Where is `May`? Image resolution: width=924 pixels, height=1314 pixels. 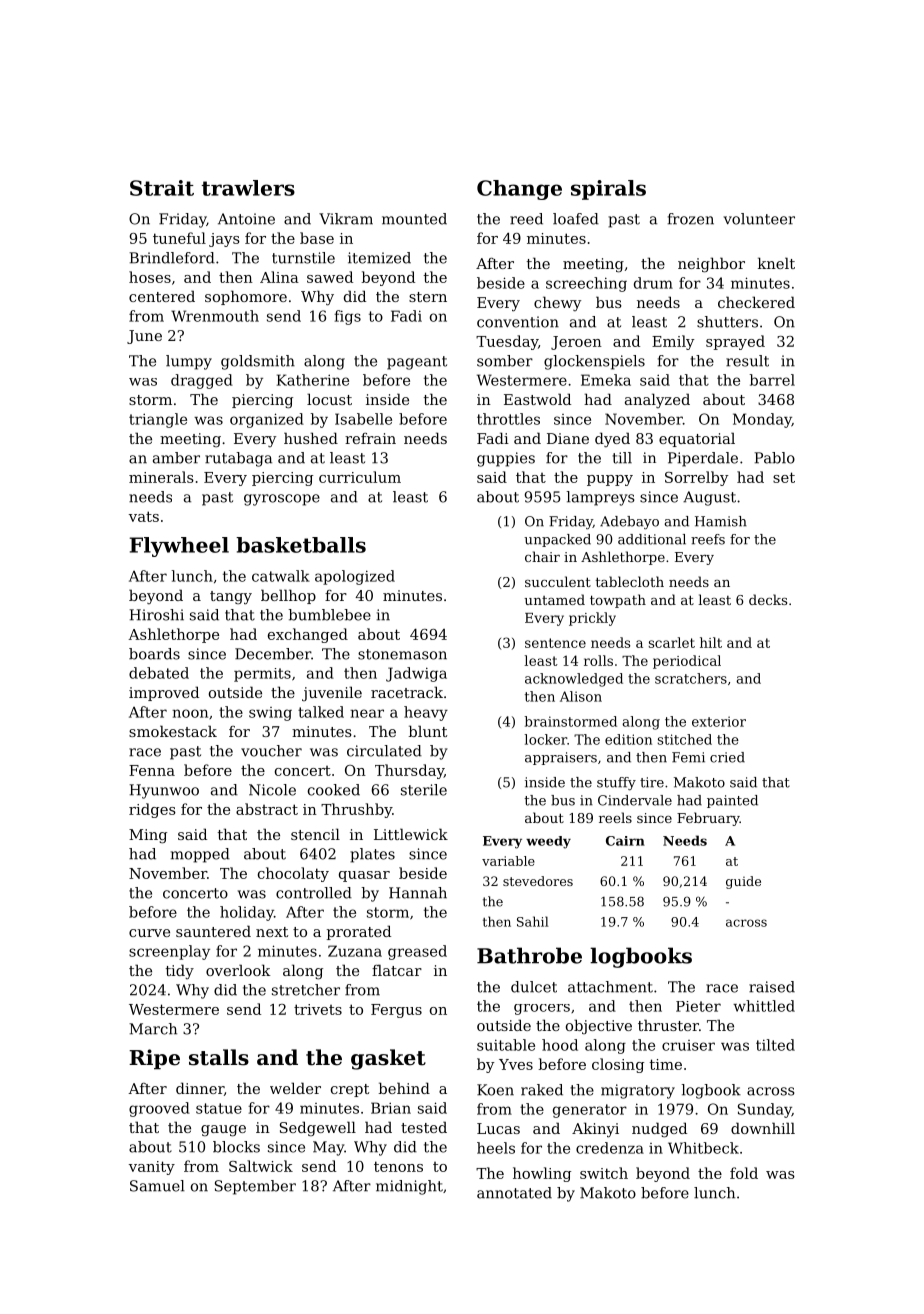 May is located at coordinates (328, 1148).
